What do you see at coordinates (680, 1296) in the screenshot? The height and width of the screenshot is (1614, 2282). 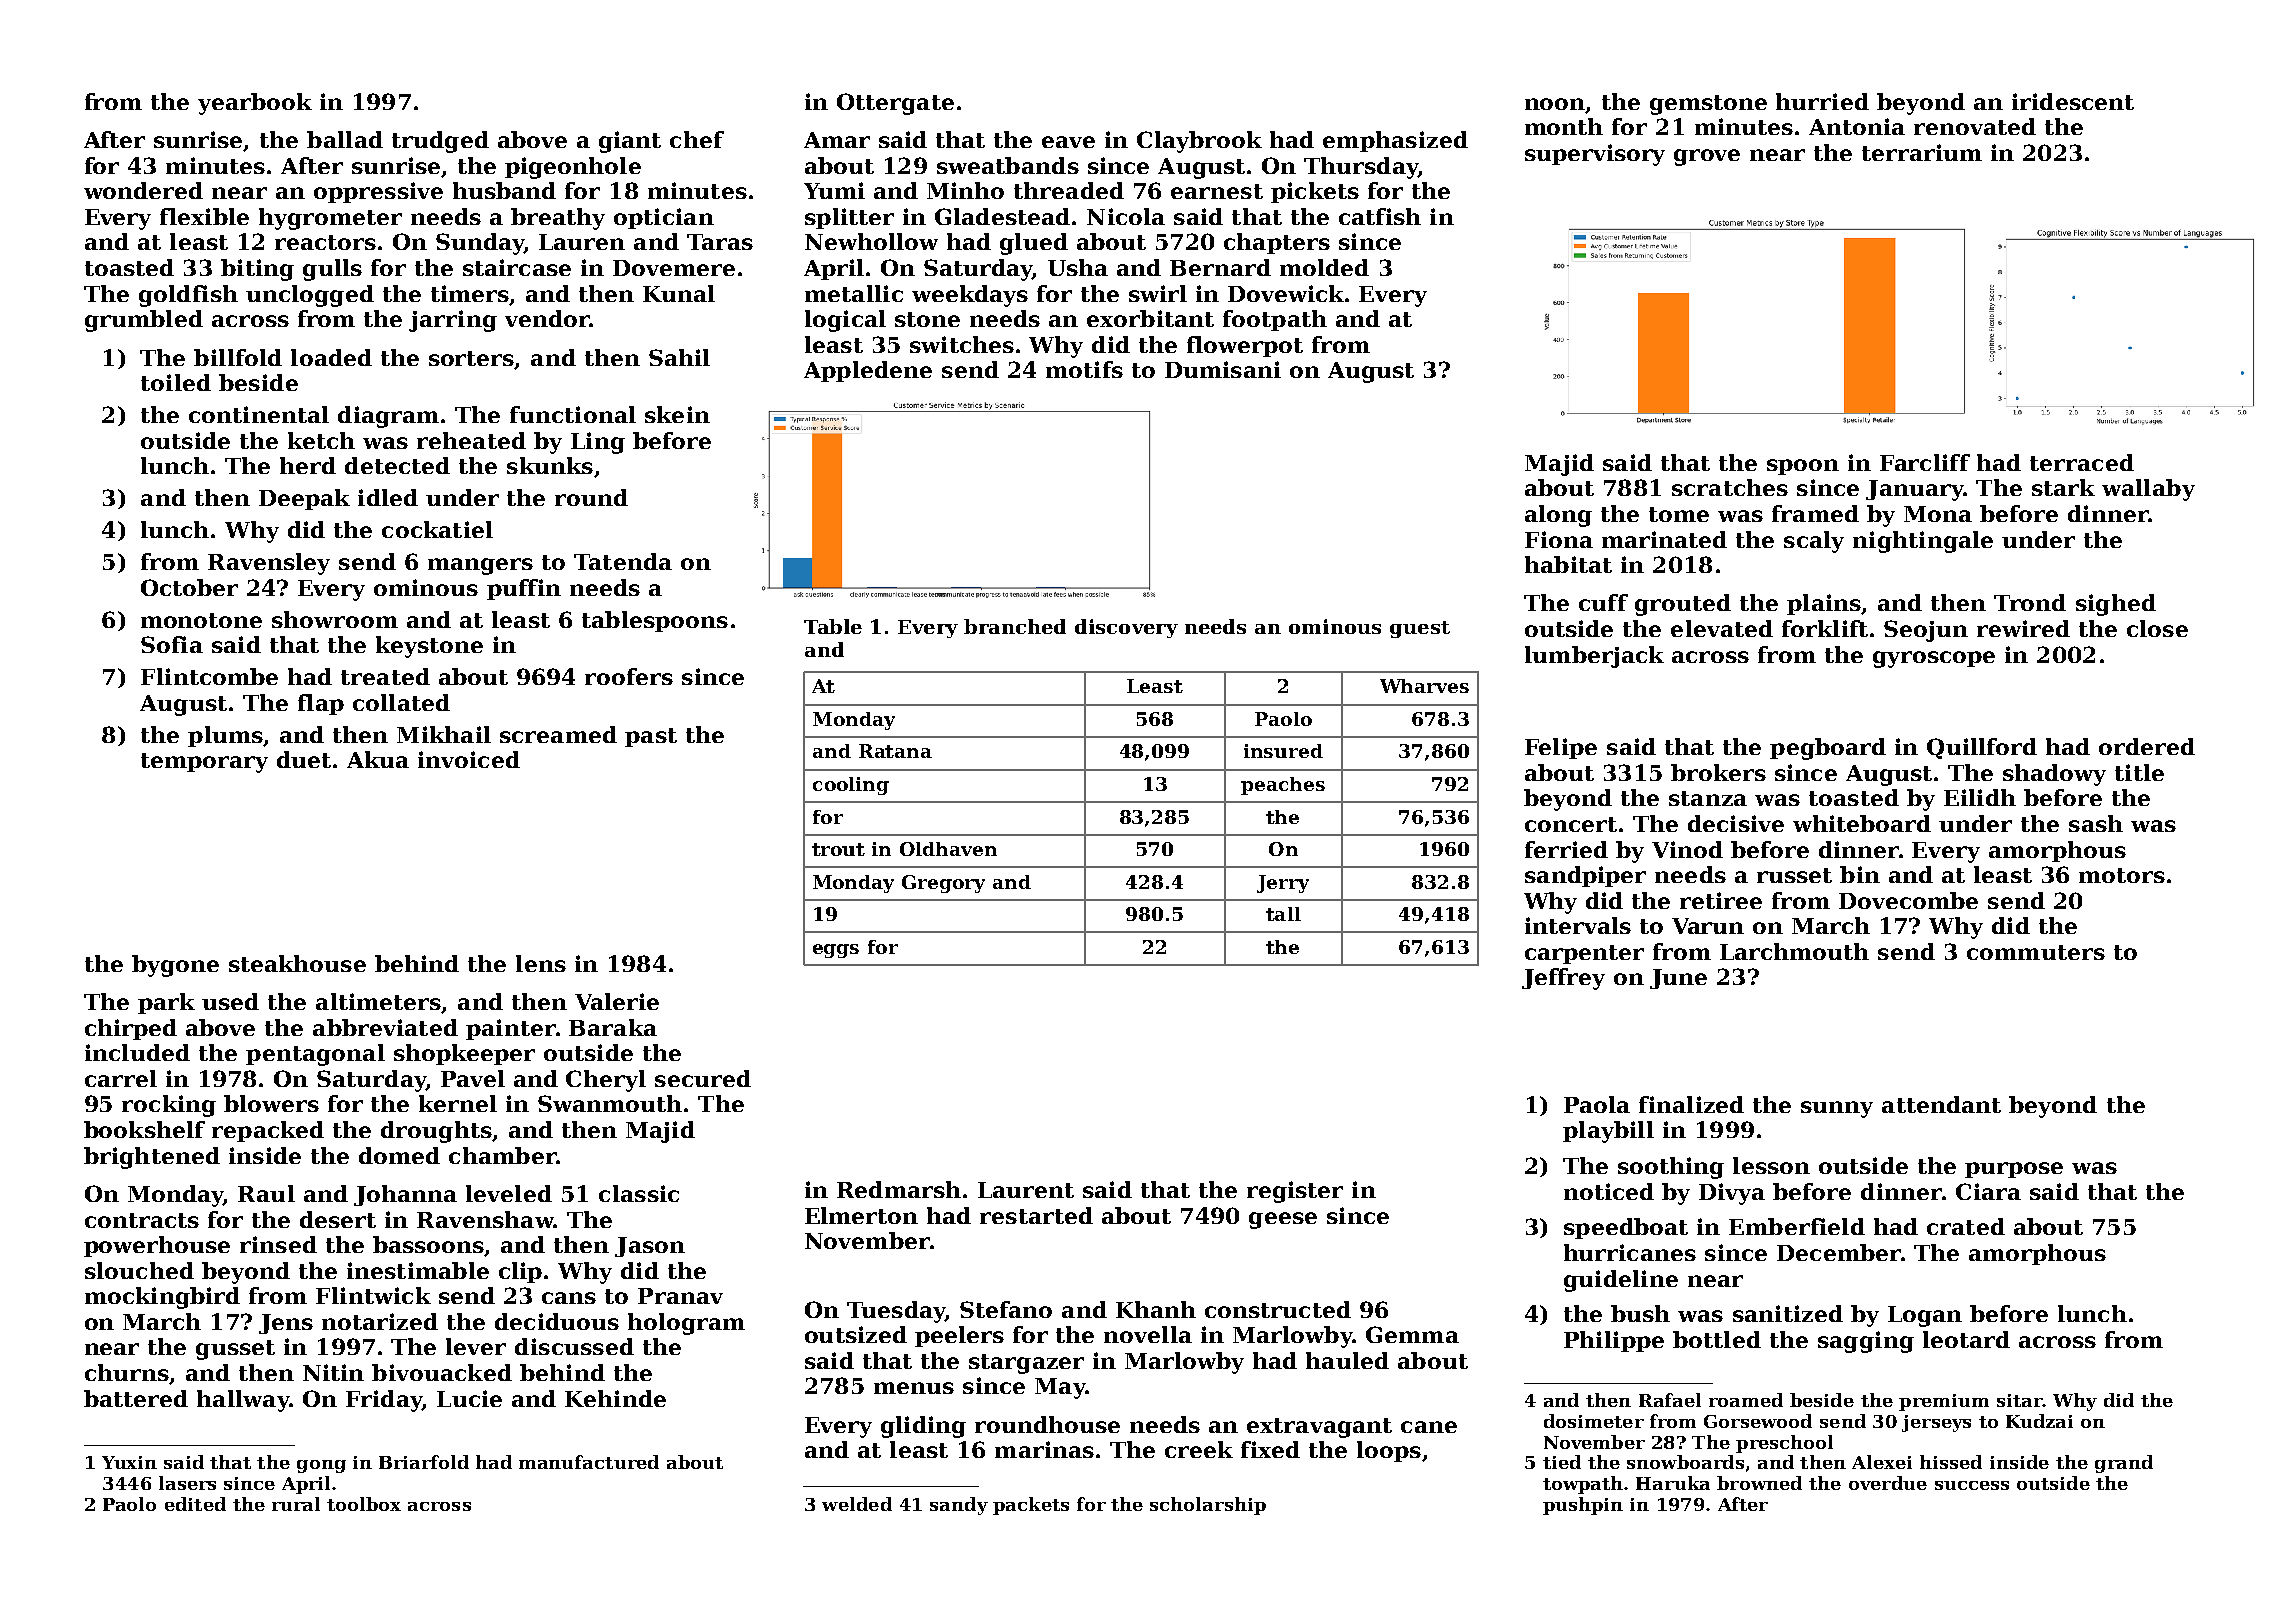 I see `Pranav` at bounding box center [680, 1296].
